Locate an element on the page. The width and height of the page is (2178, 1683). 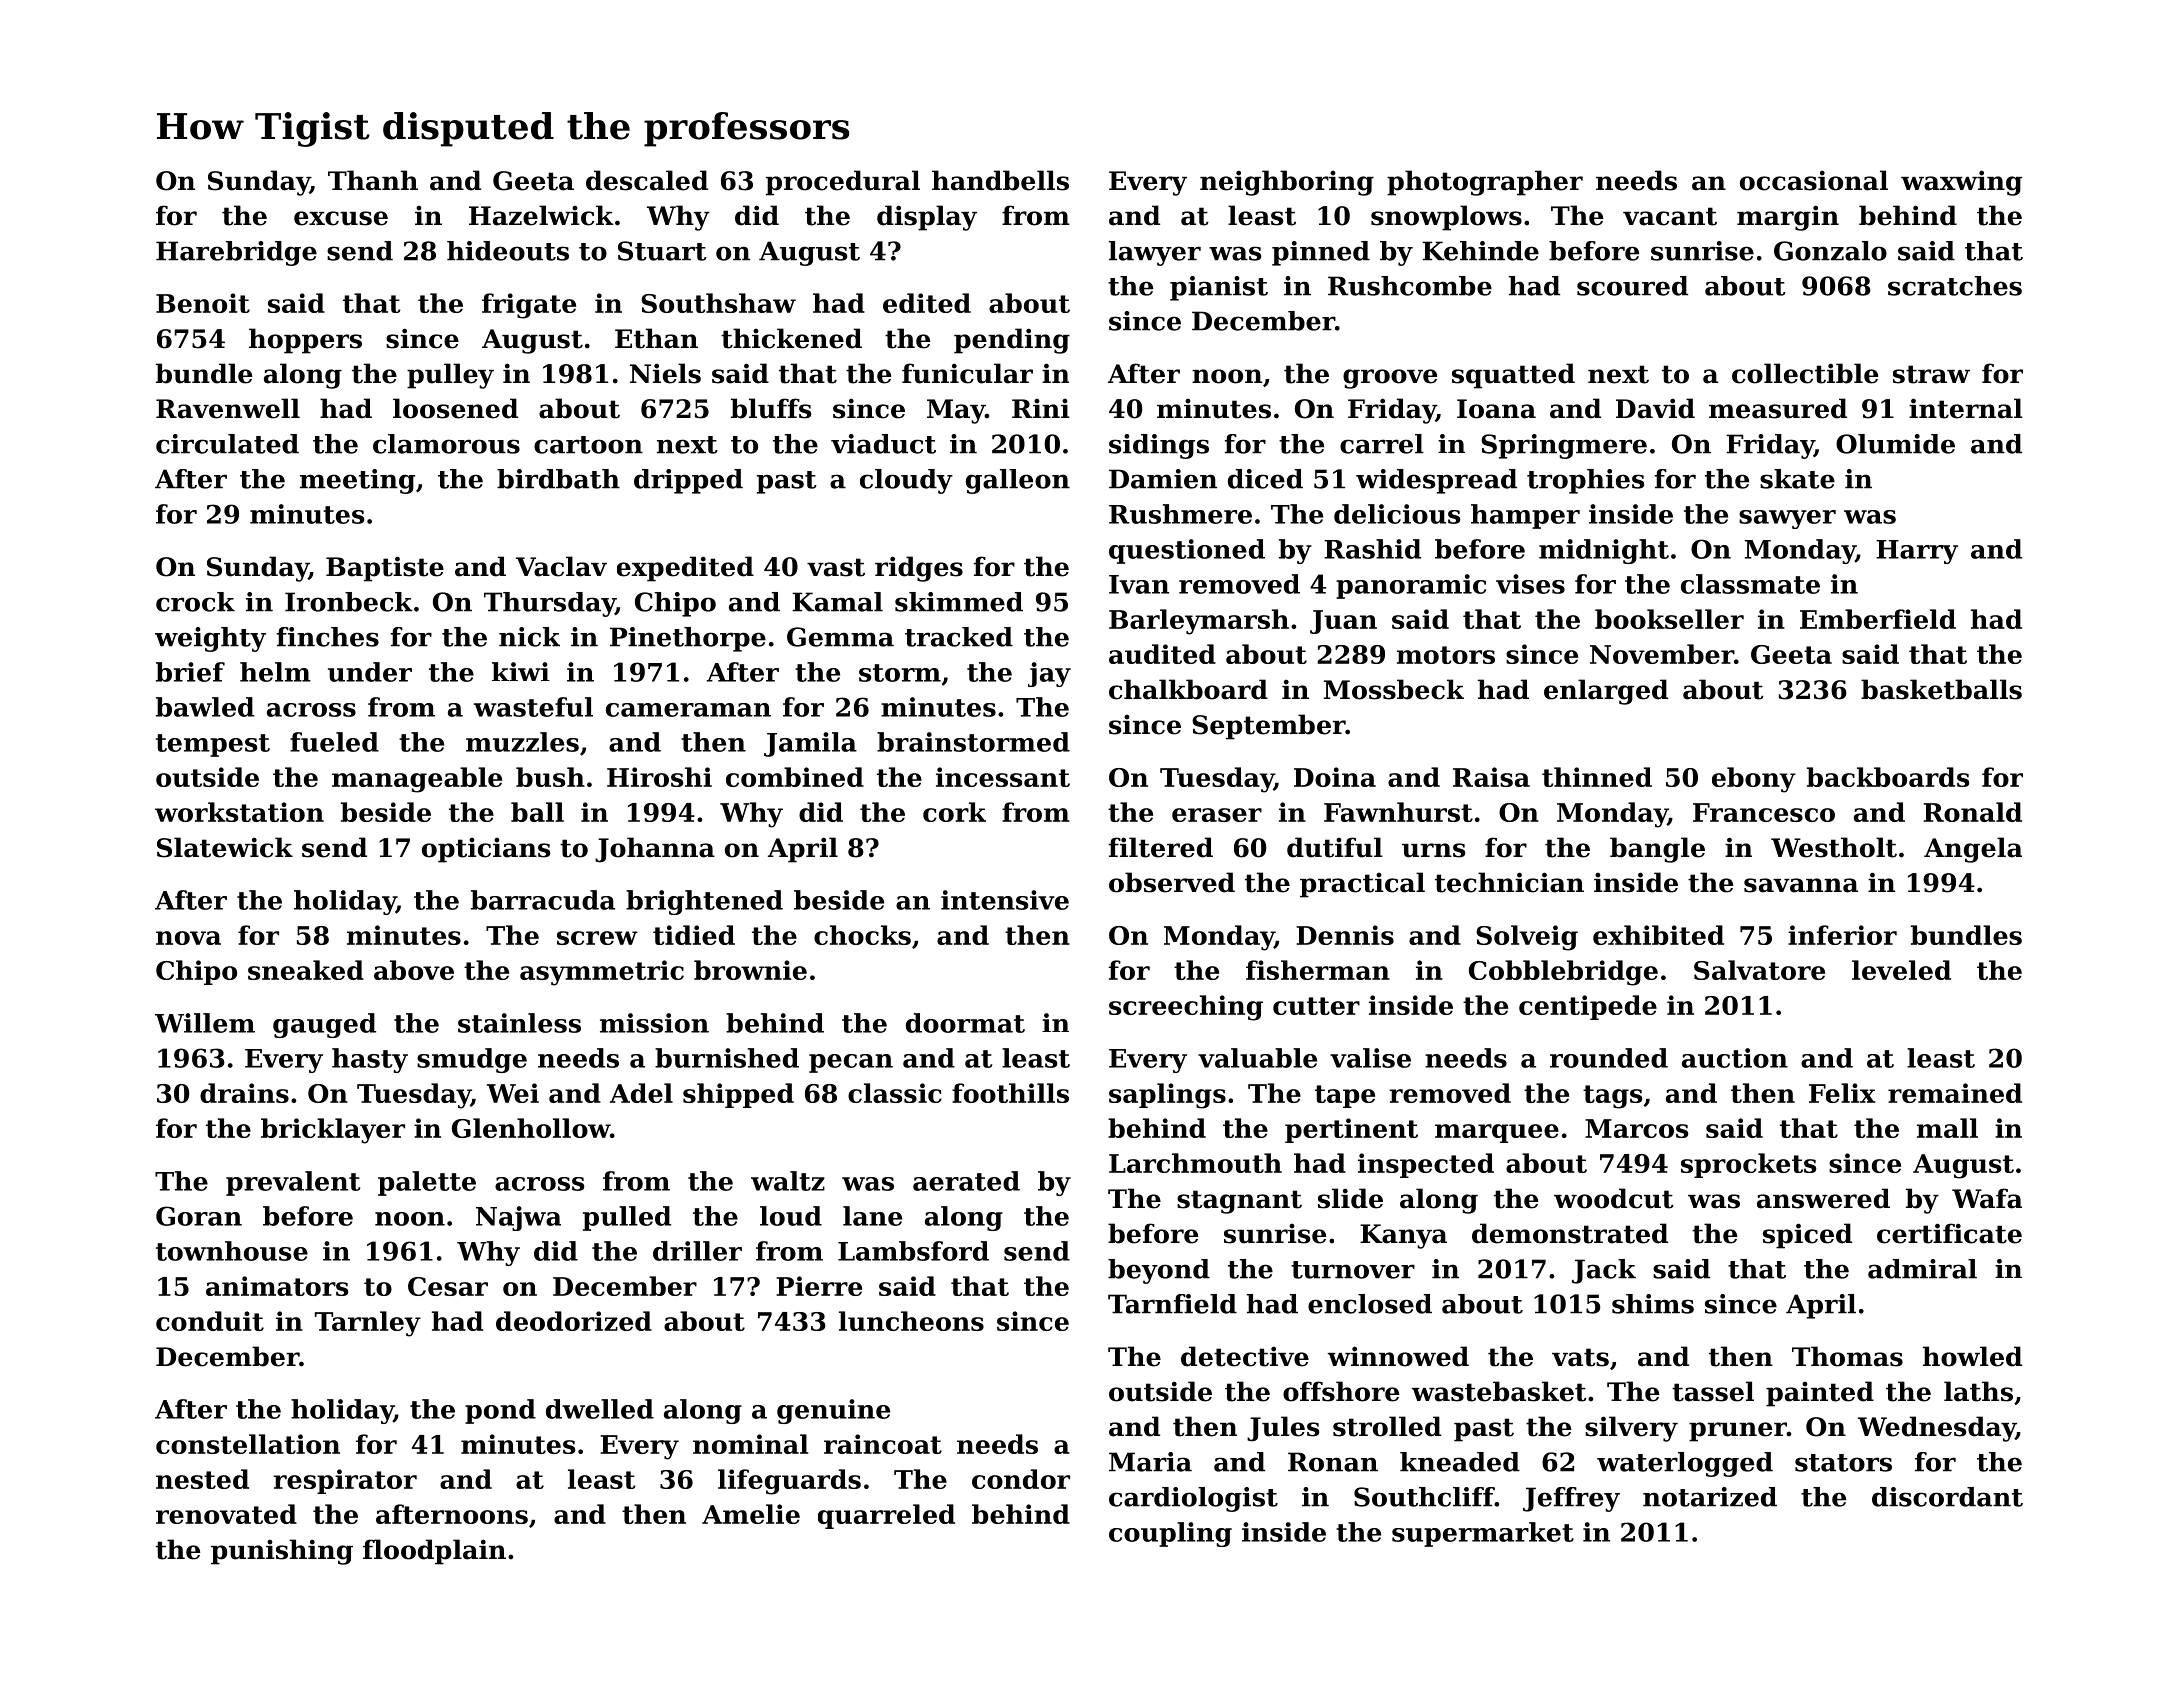
Westholt is located at coordinates (1834, 847).
